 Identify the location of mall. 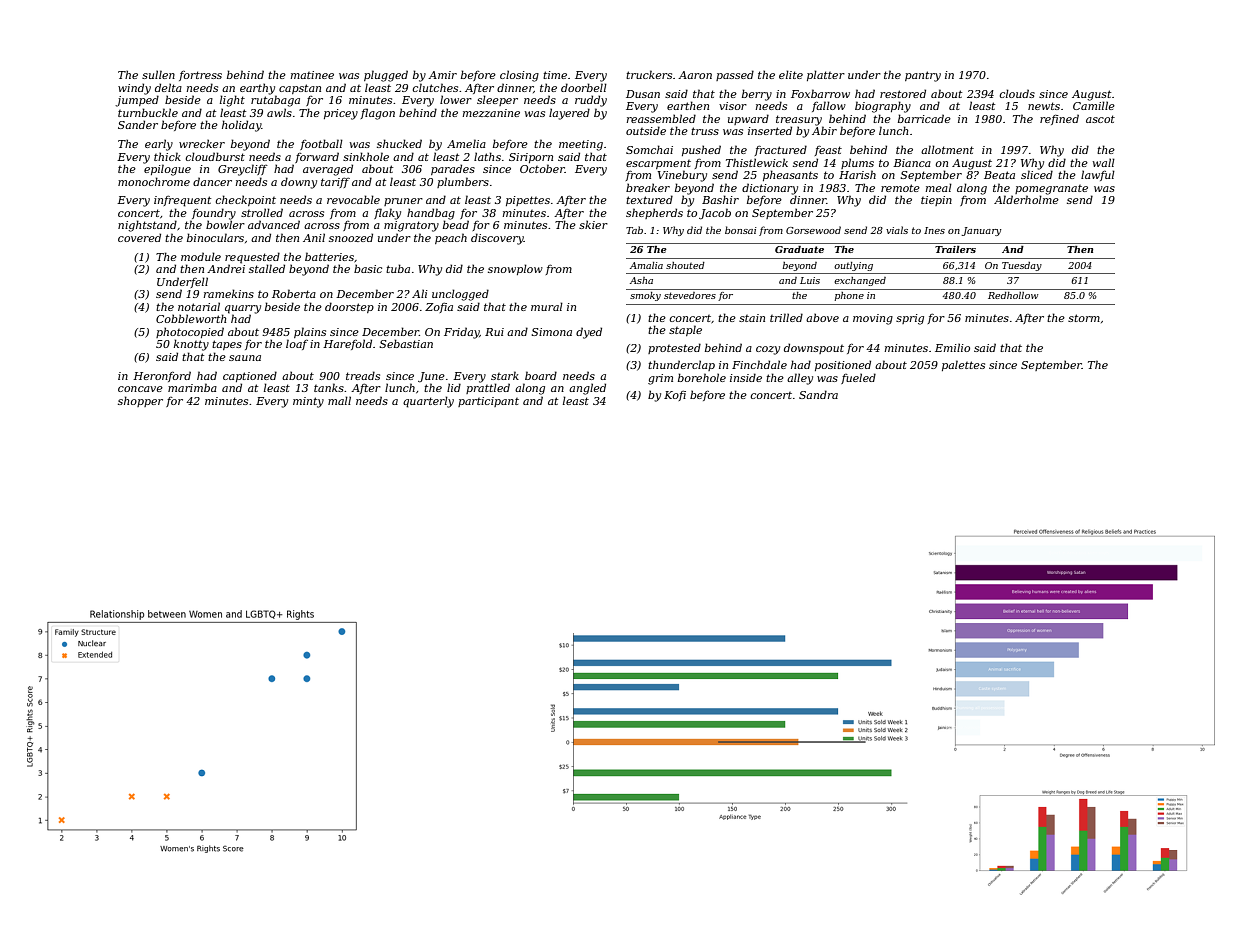
(339, 400).
